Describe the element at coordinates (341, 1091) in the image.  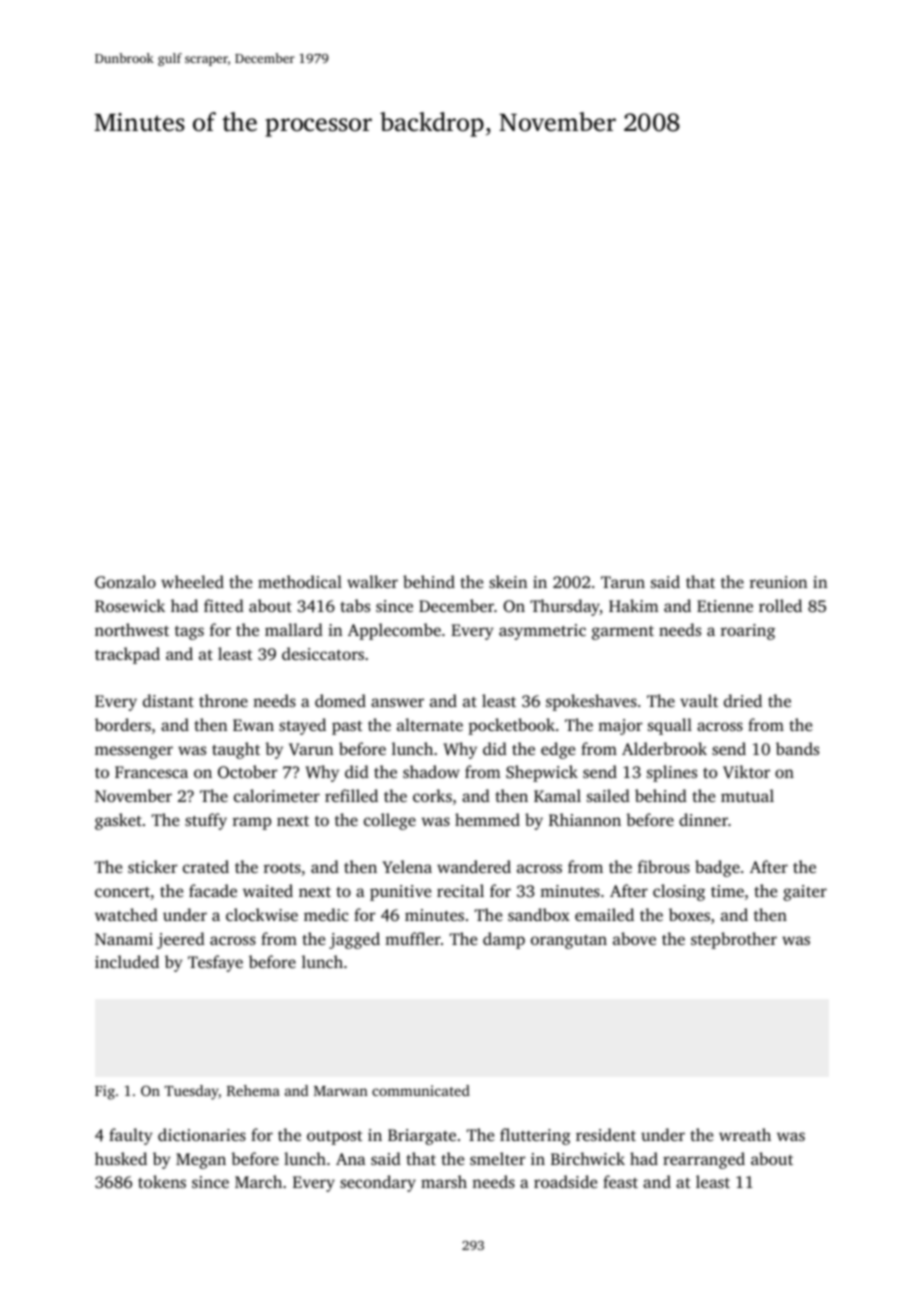
I see `Marwan` at that location.
